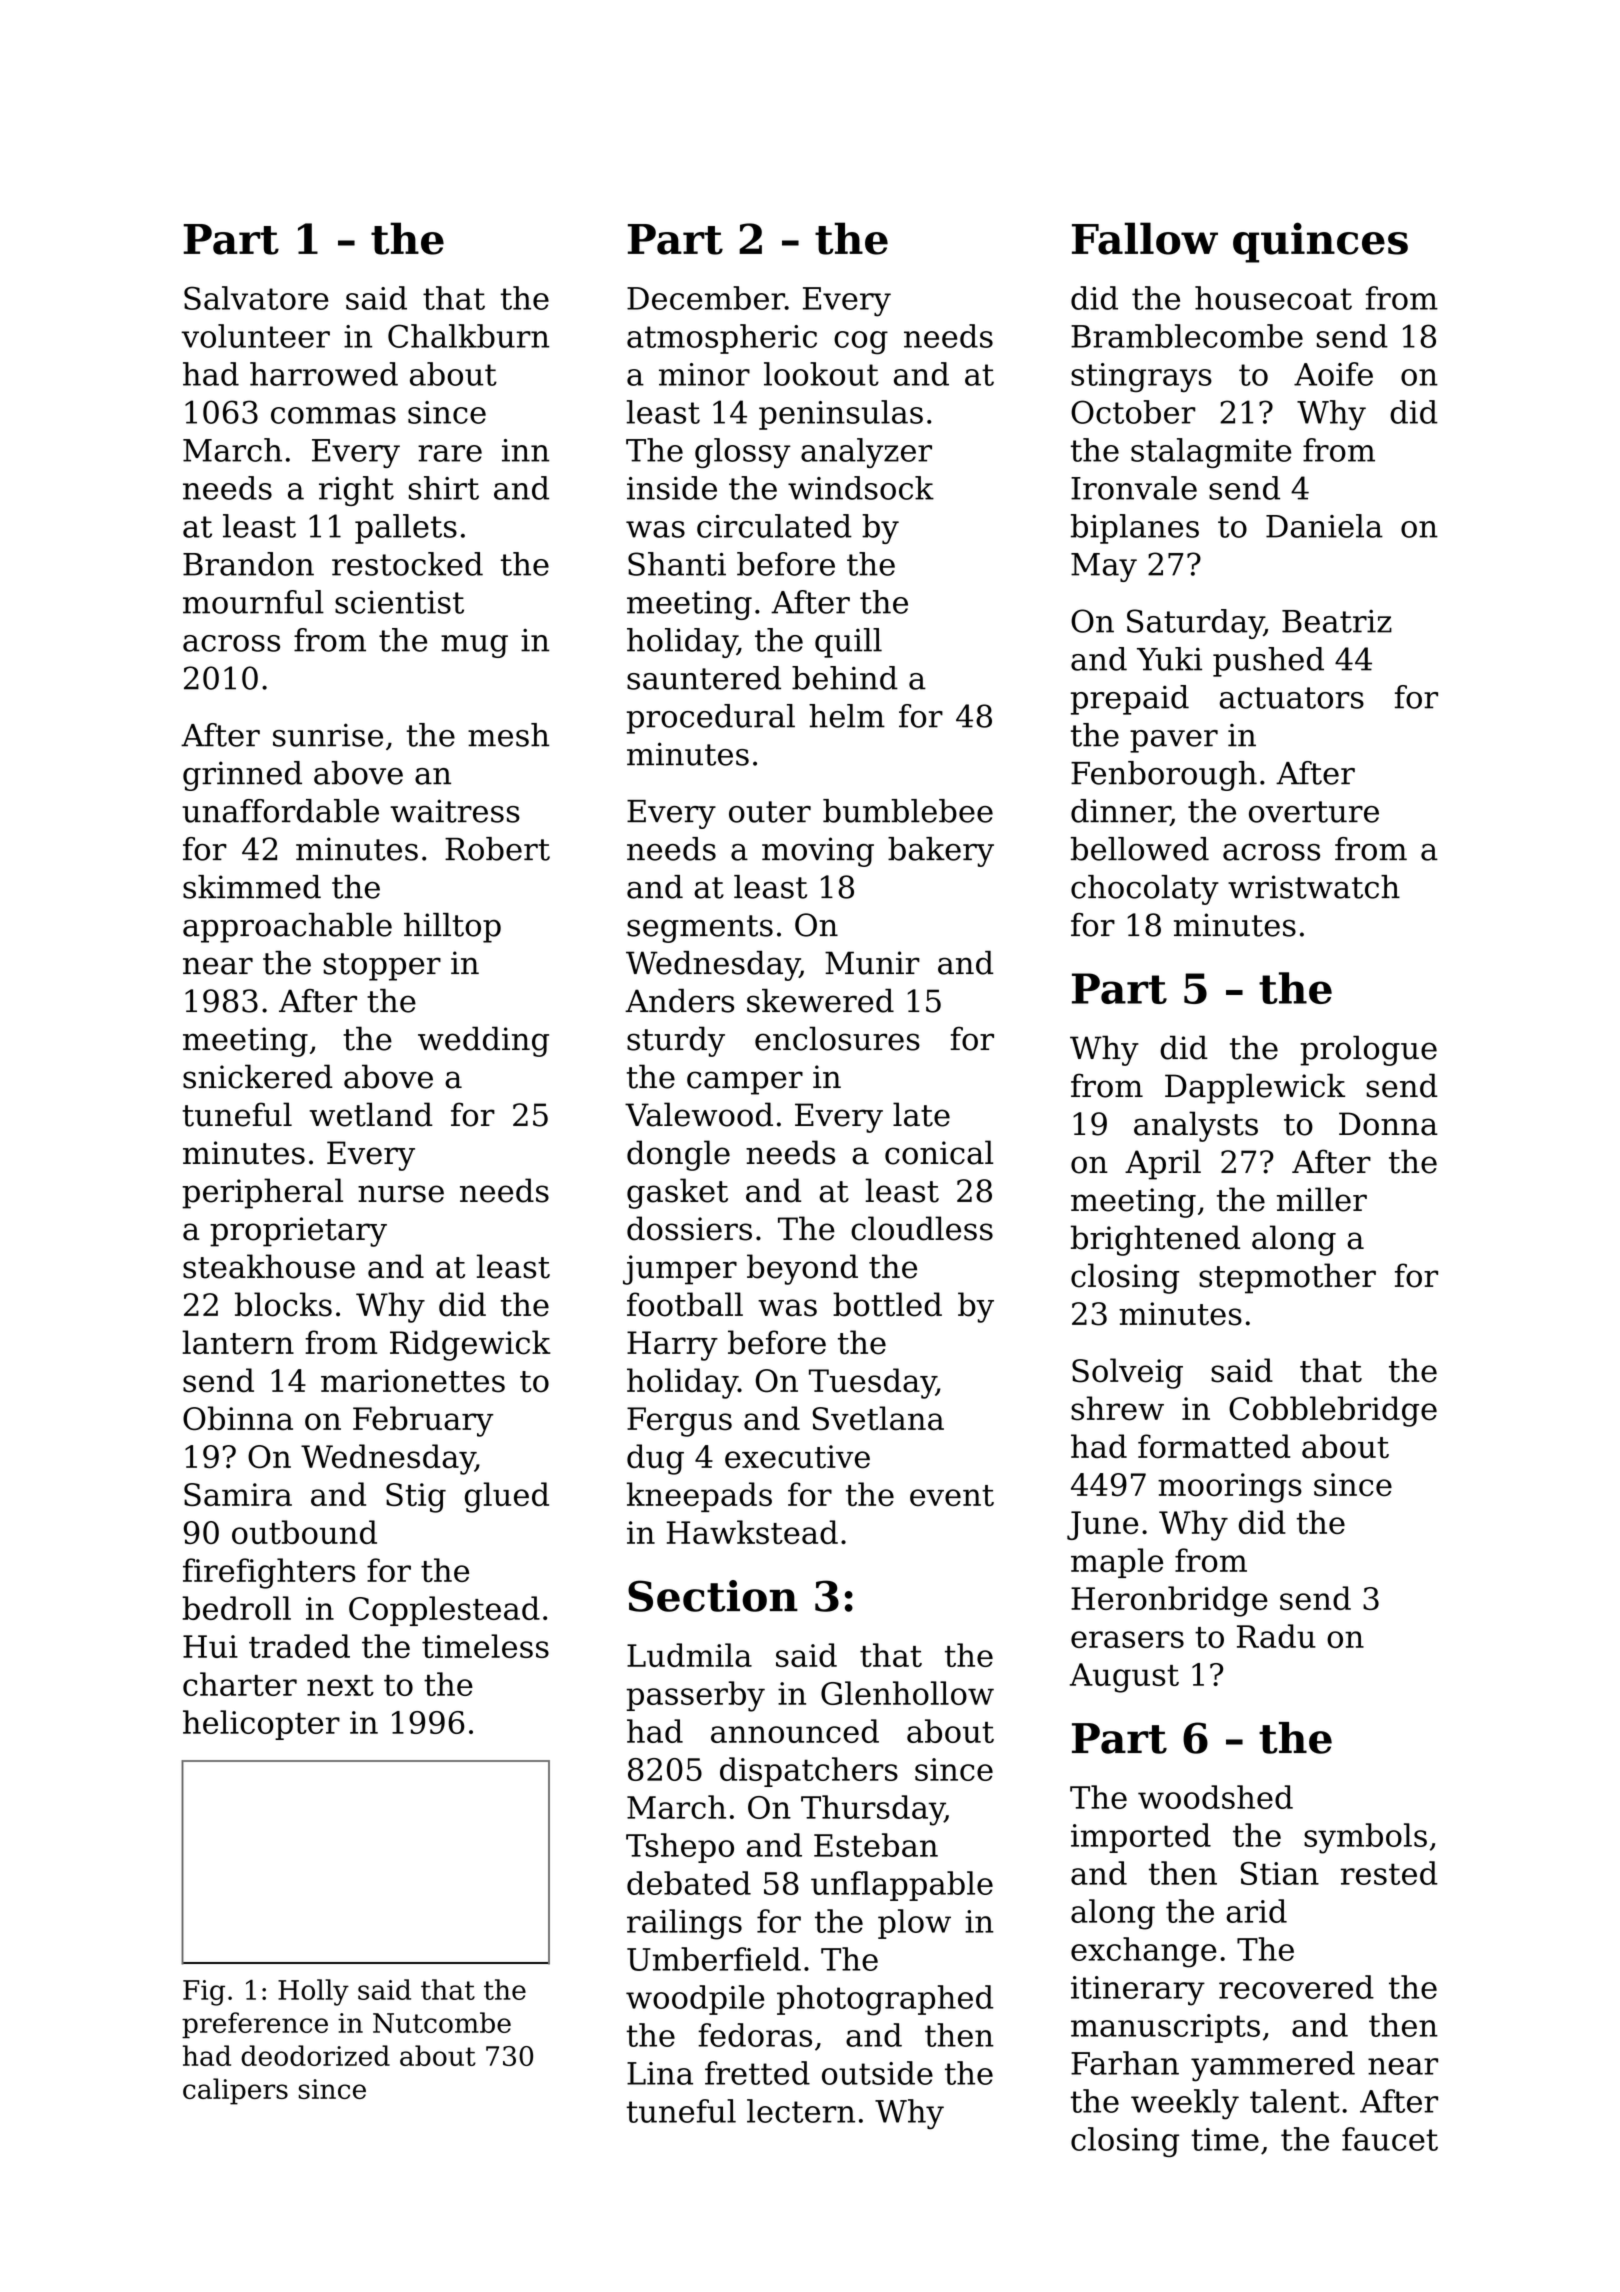  Describe the element at coordinates (695, 1696) in the page. I see `passerby` at that location.
